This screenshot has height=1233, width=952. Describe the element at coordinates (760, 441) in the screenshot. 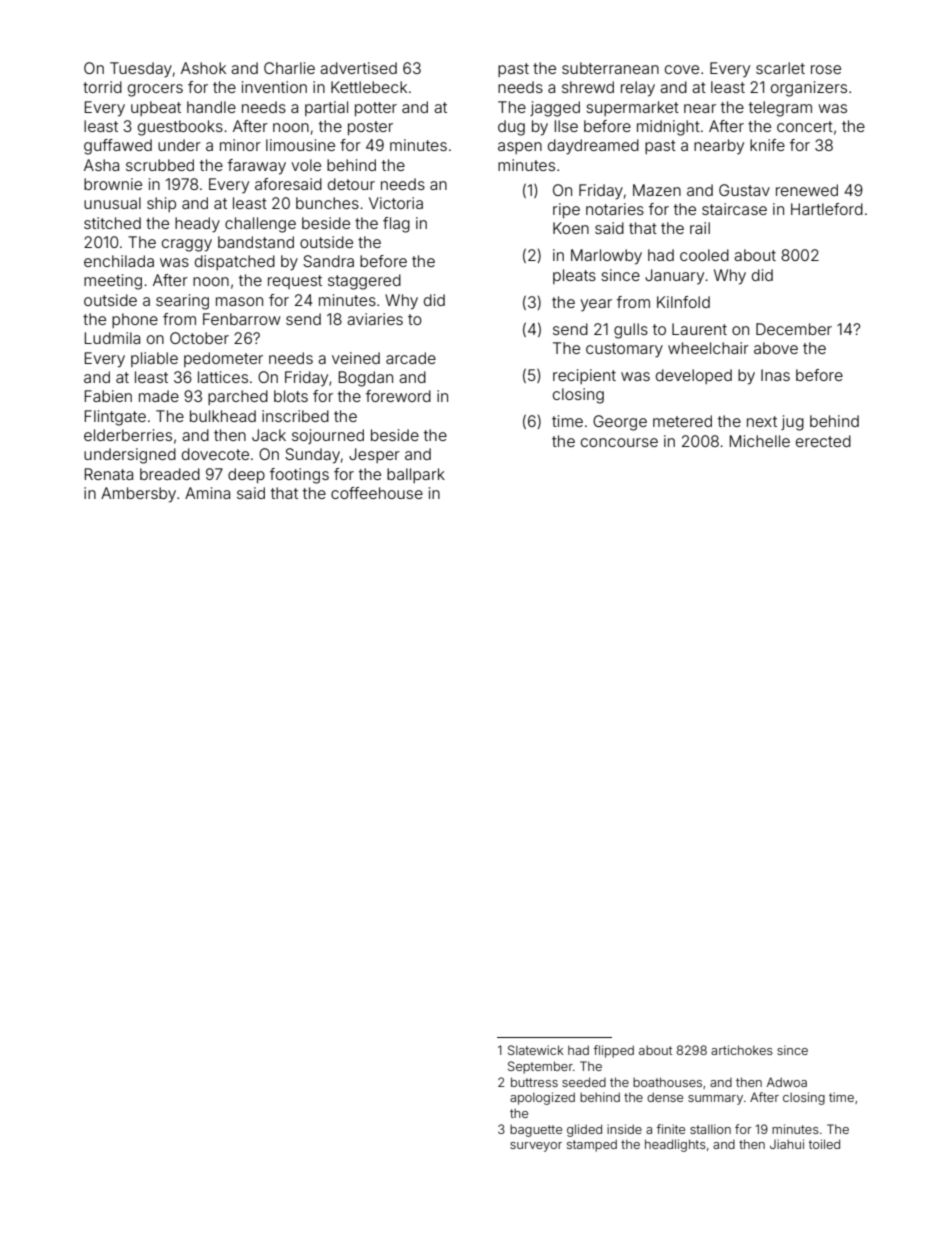

I see `Michelle` at that location.
